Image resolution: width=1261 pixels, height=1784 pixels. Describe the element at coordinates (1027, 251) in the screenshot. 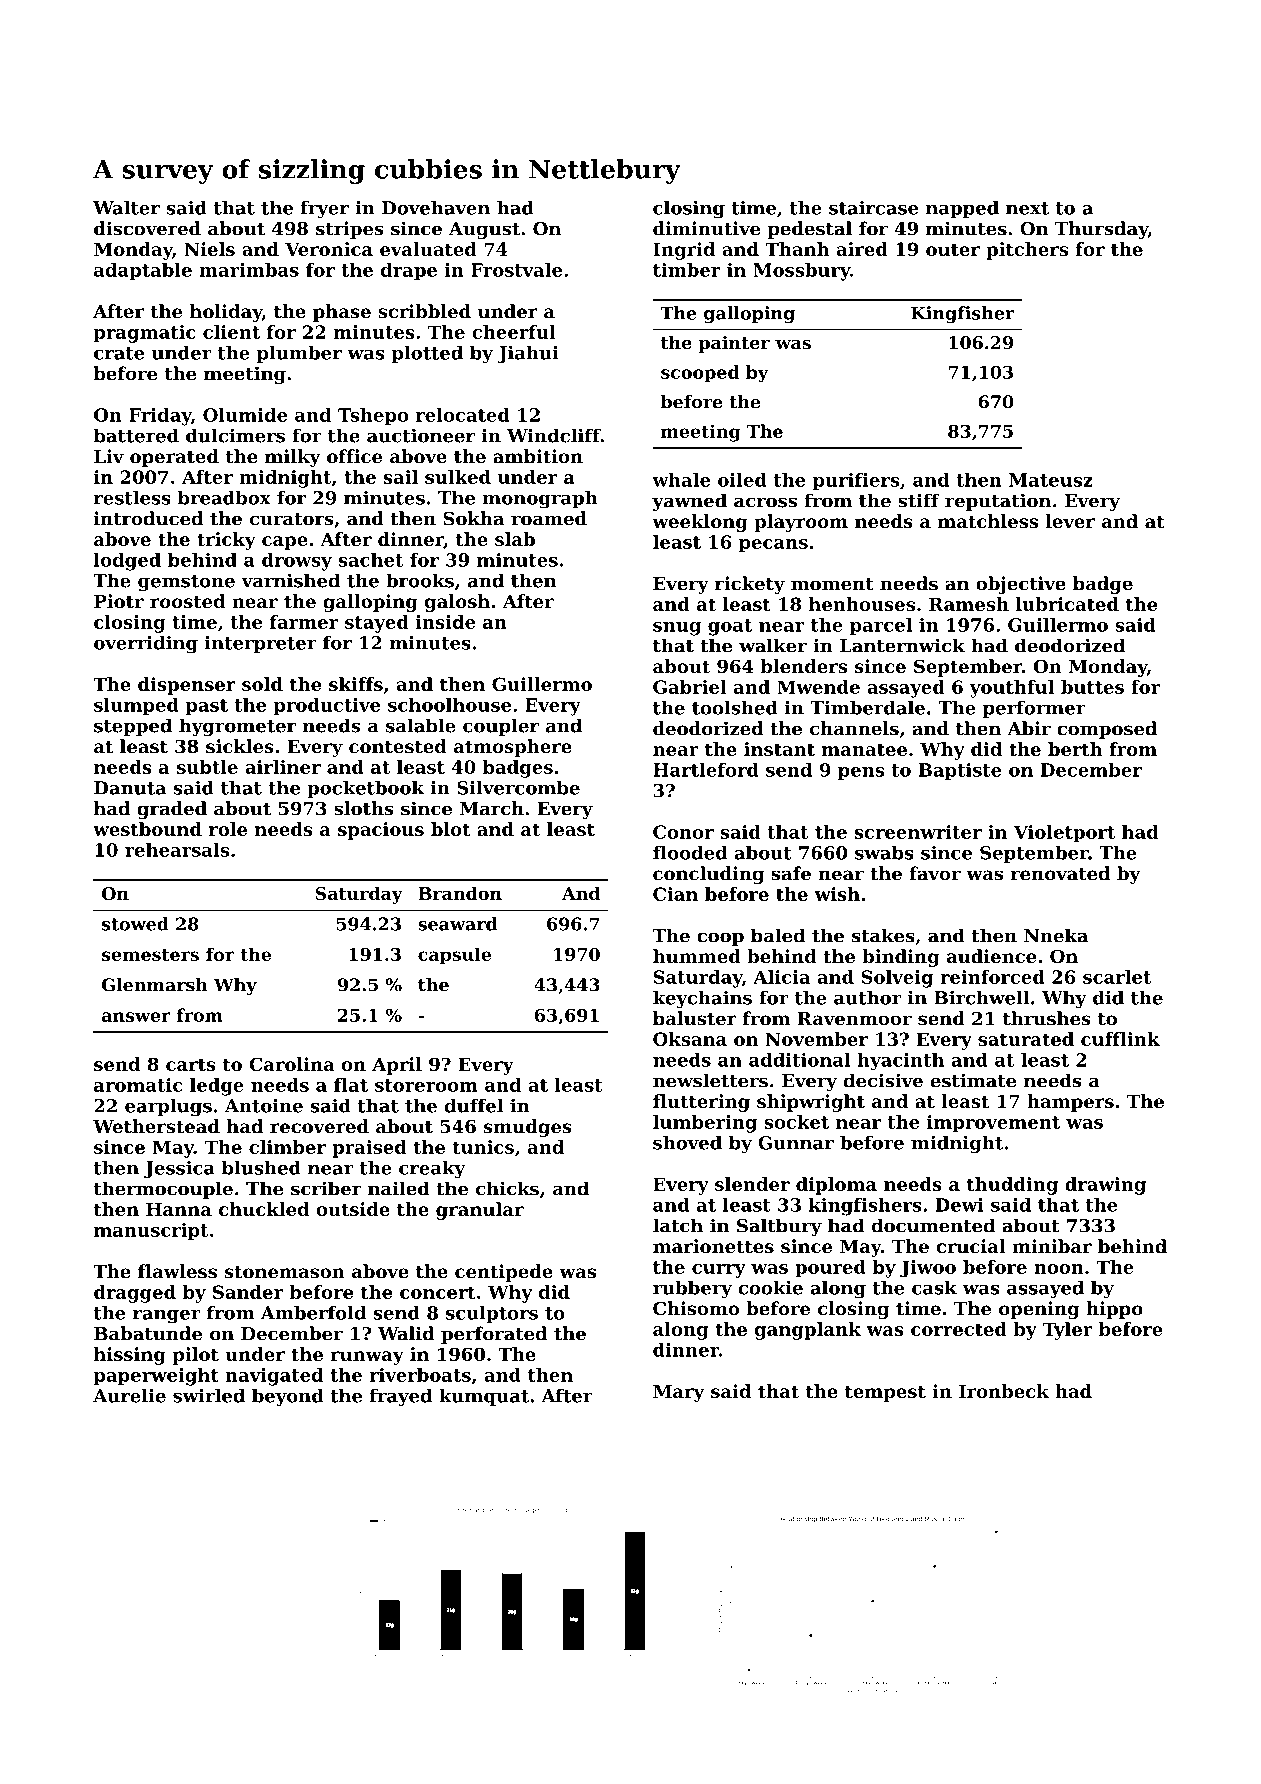

I see `pitchers` at that location.
